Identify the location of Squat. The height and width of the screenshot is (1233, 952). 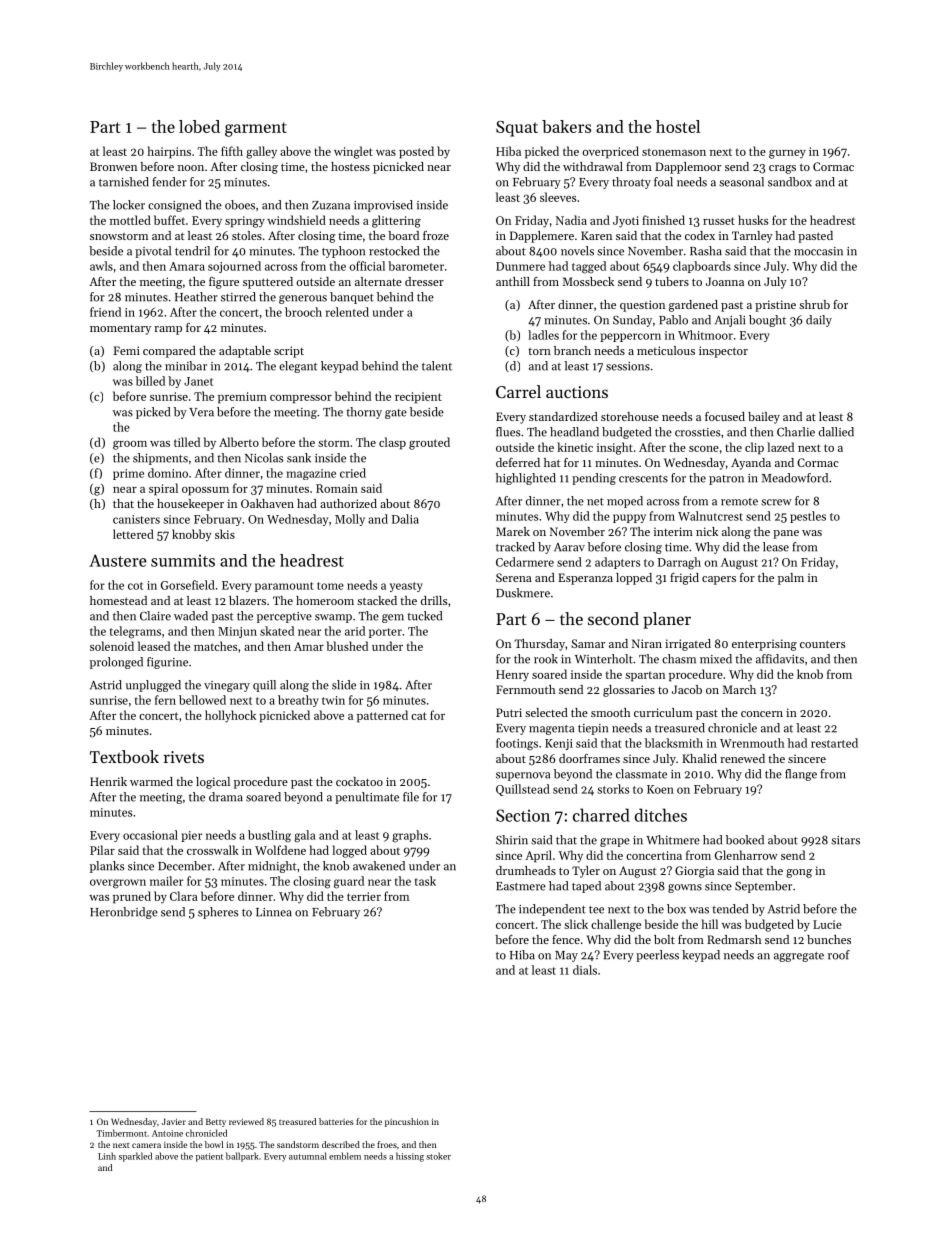
(517, 129).
